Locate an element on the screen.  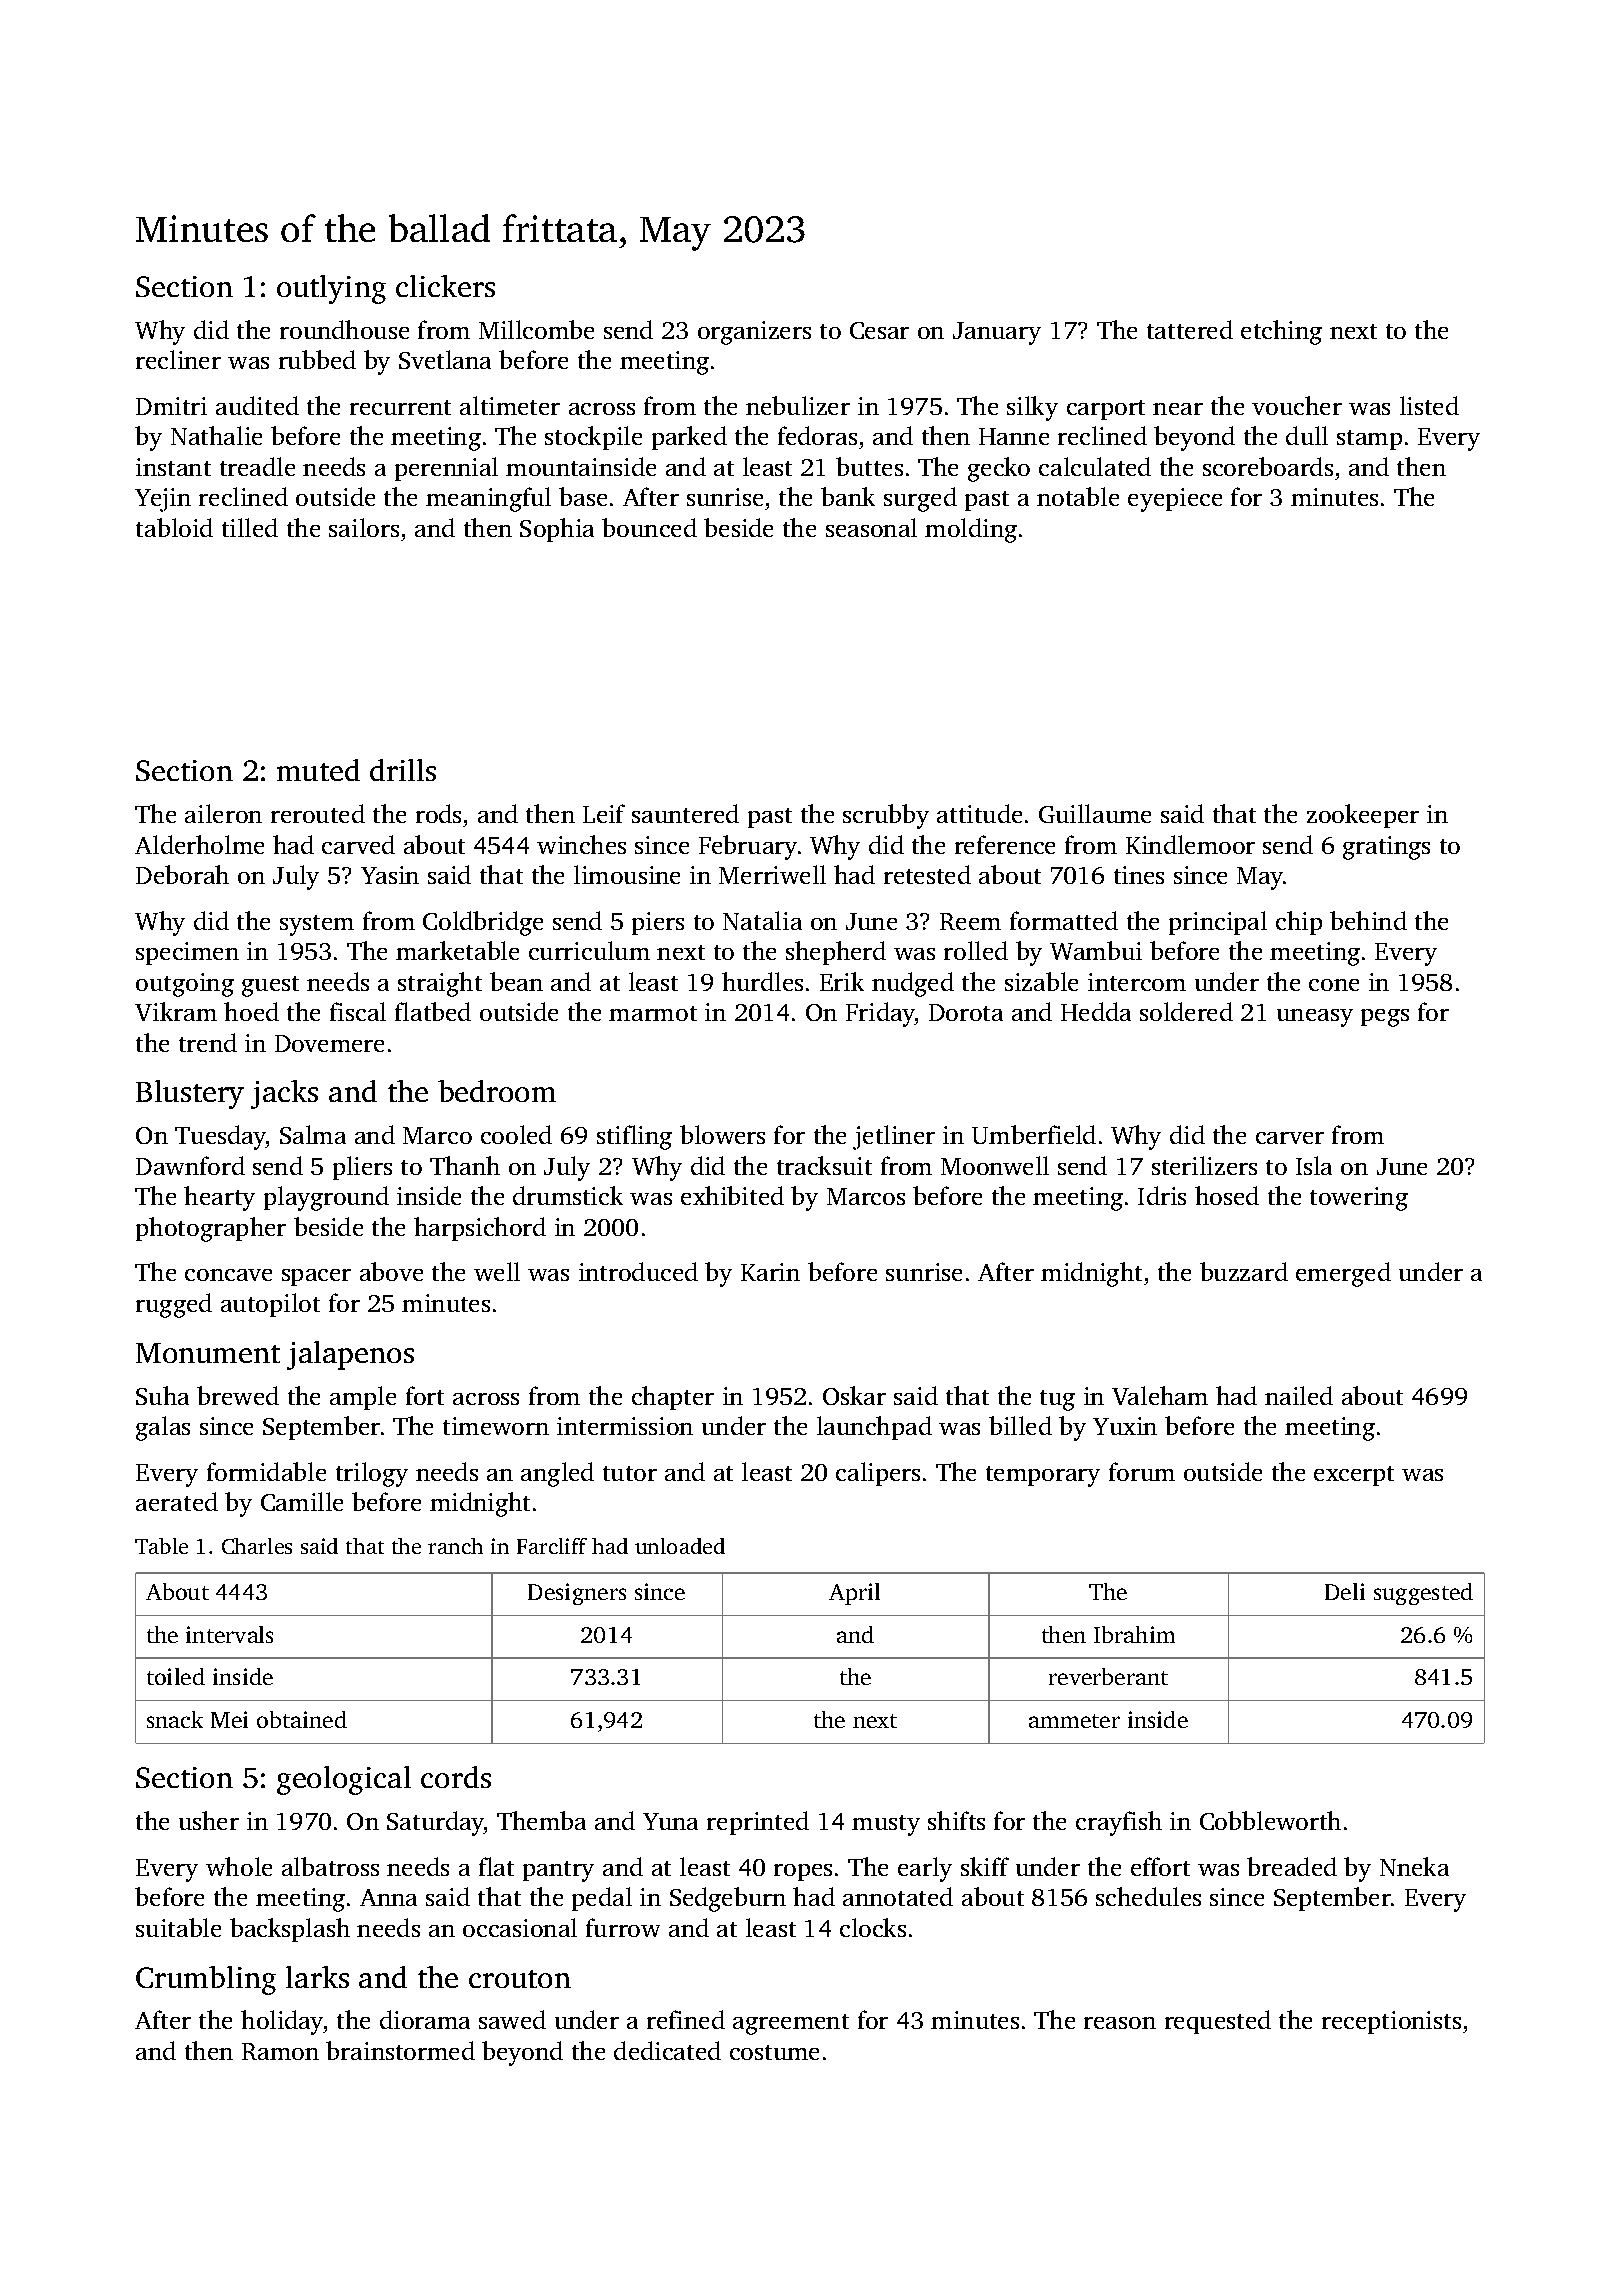
Ibrahim is located at coordinates (1134, 1634).
